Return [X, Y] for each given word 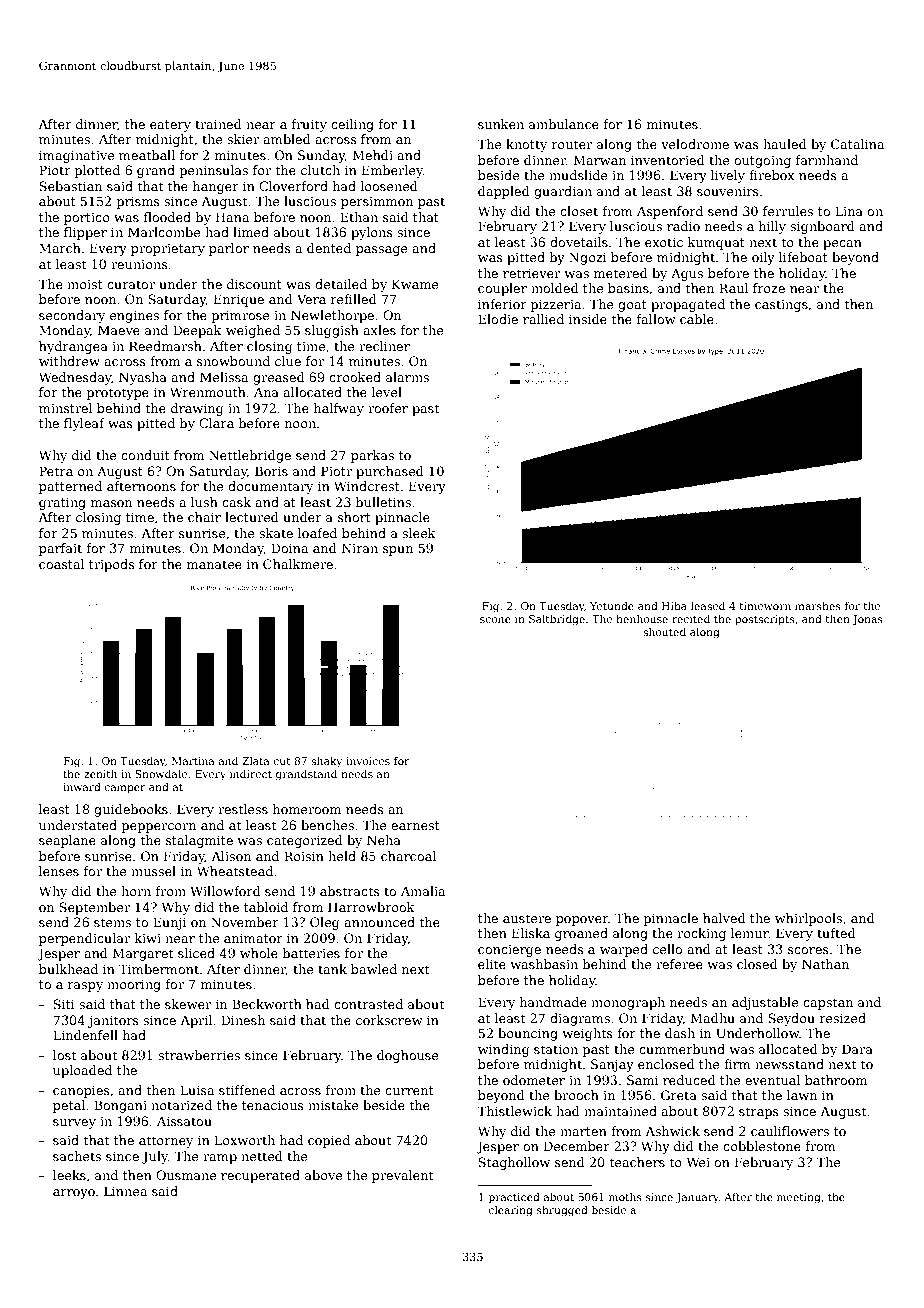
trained [218, 124]
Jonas [867, 620]
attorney [166, 1142]
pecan [842, 245]
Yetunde [612, 605]
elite [492, 964]
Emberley [392, 171]
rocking [701, 934]
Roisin [304, 856]
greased [279, 378]
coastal [62, 564]
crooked [355, 377]
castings [781, 306]
